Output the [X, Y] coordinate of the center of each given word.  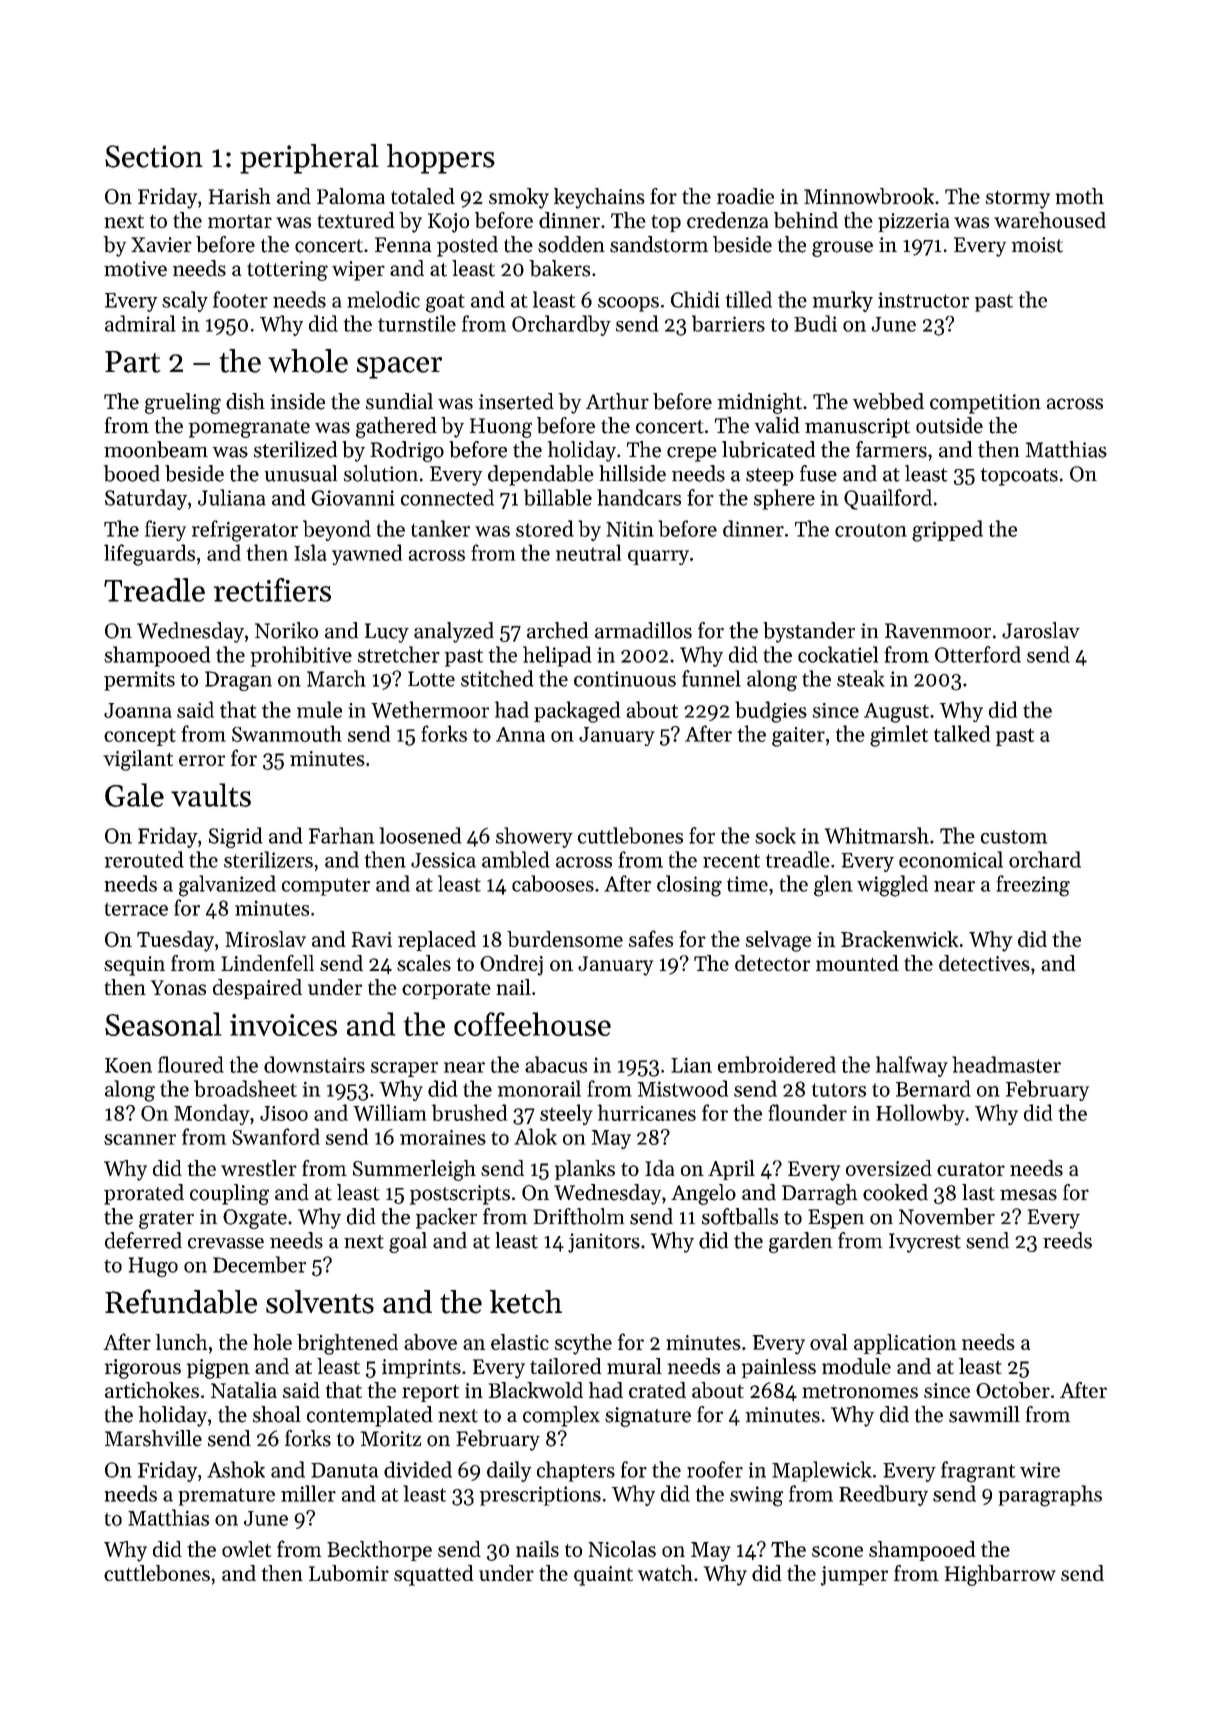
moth [1080, 196]
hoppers [441, 159]
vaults [211, 795]
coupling [229, 1194]
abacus [556, 1064]
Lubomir [349, 1573]
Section [154, 156]
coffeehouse [532, 1024]
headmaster [1006, 1064]
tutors [839, 1090]
